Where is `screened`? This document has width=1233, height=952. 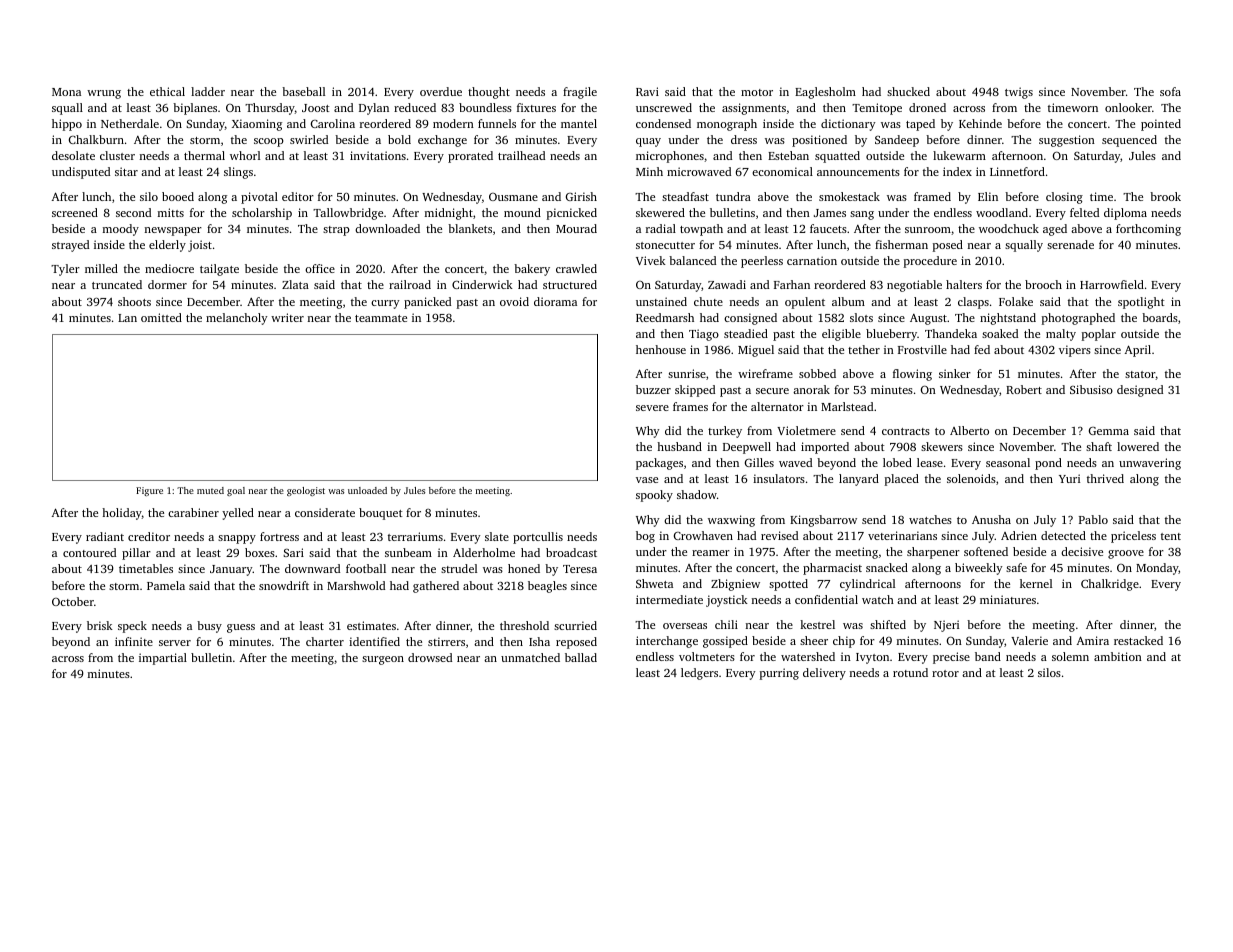
screened is located at coordinates (75, 212).
